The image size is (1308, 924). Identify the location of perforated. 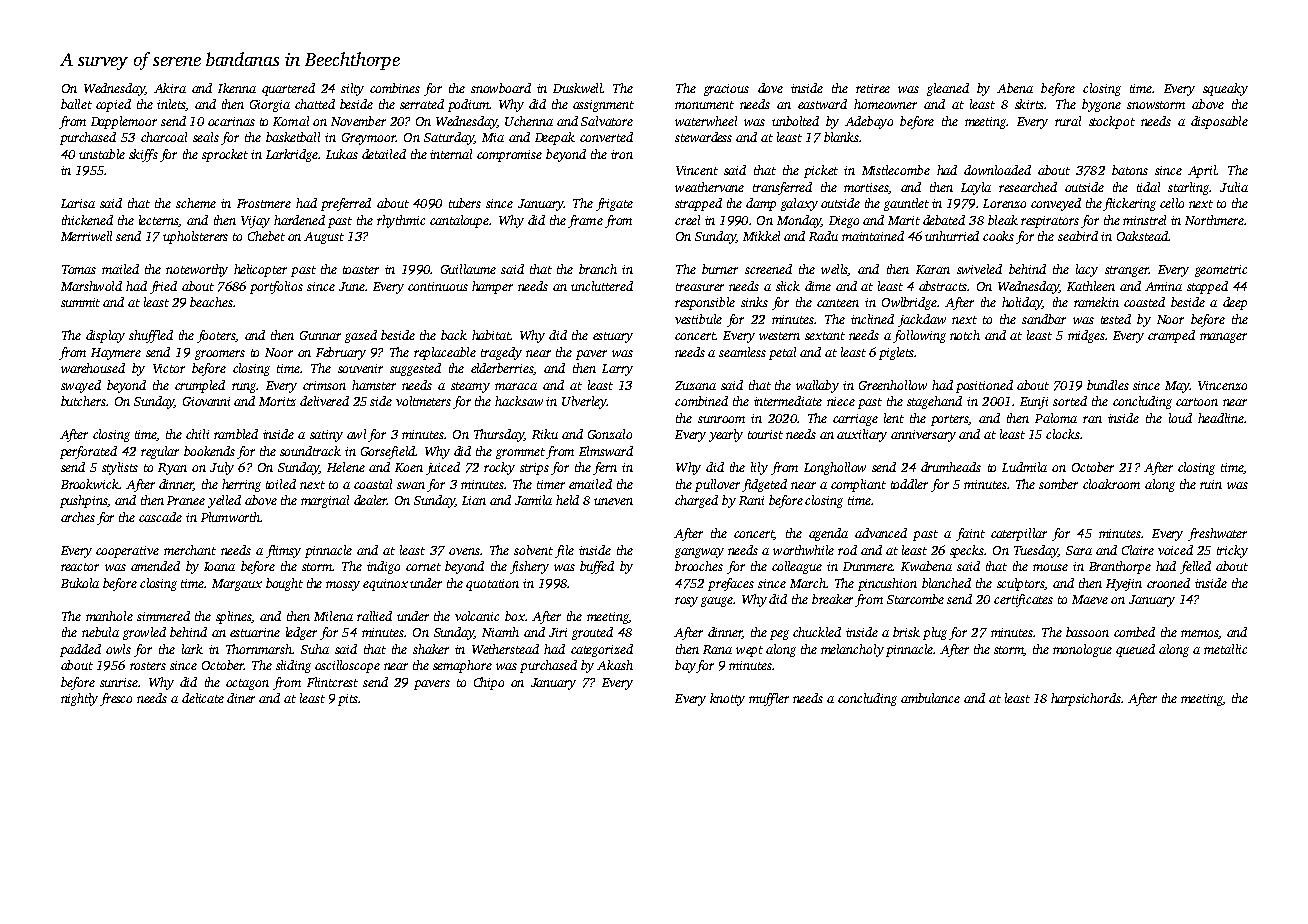
(88, 452).
